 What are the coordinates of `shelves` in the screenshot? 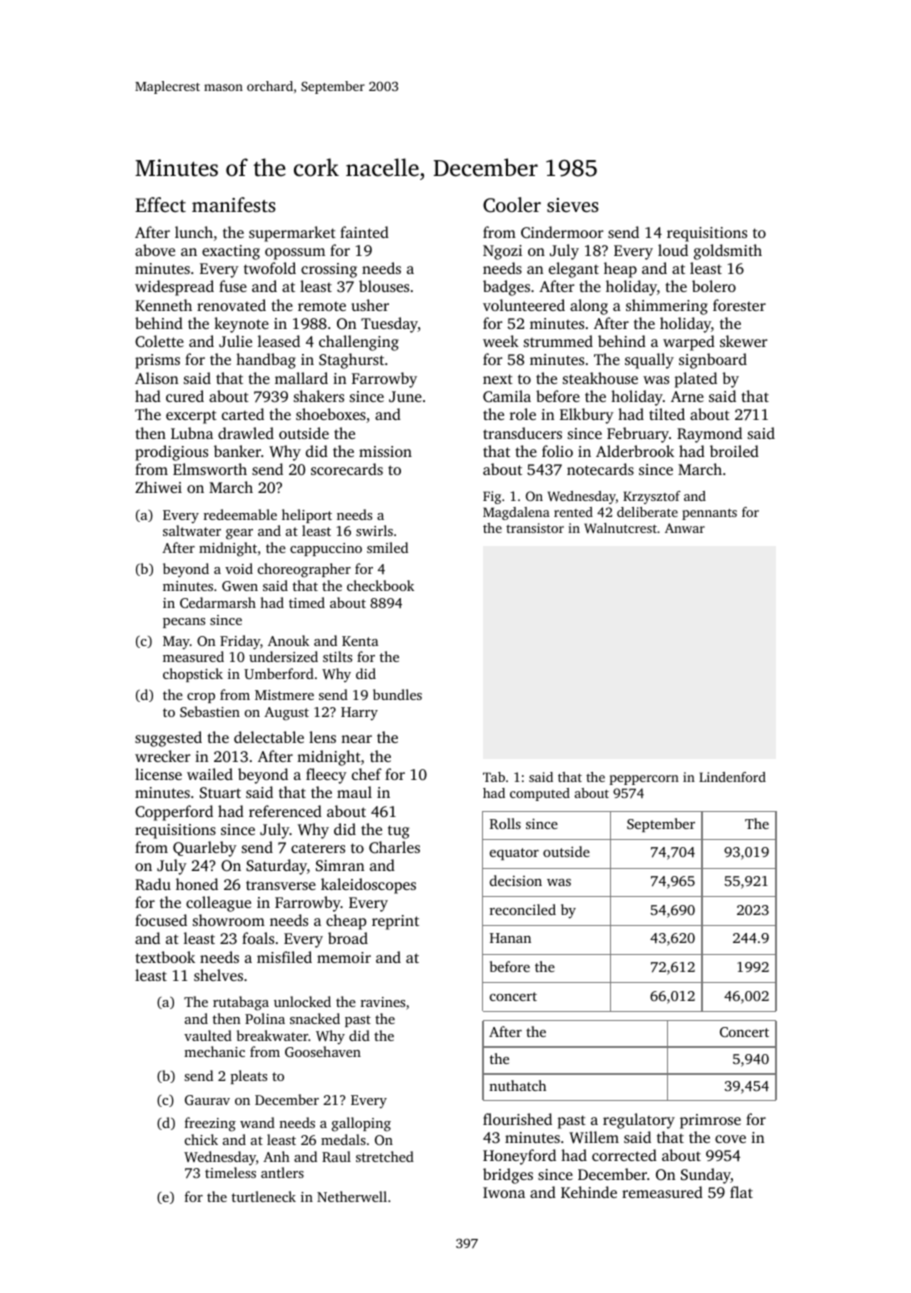 It's located at (218, 975).
